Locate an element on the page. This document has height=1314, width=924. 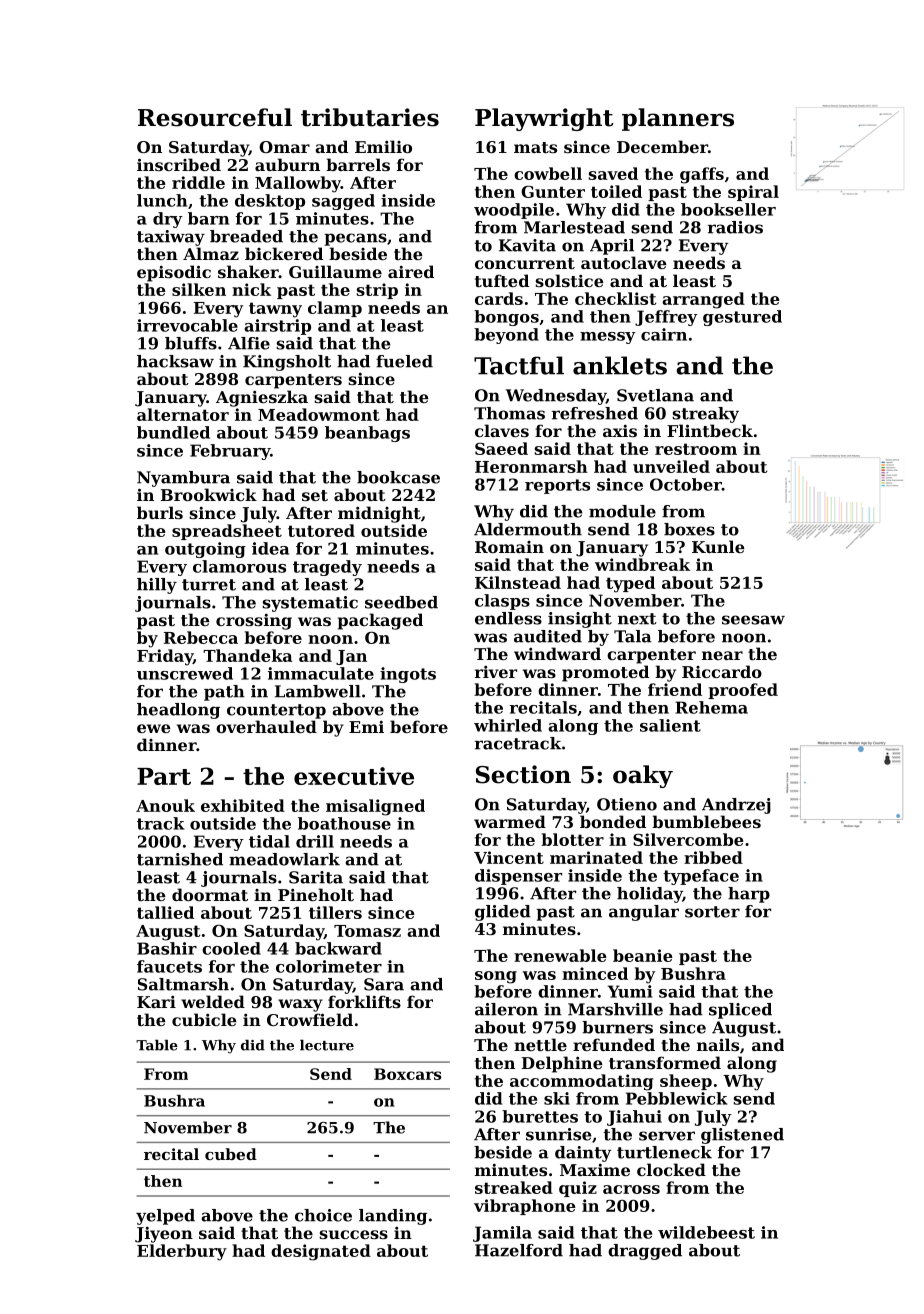
song is located at coordinates (496, 977).
